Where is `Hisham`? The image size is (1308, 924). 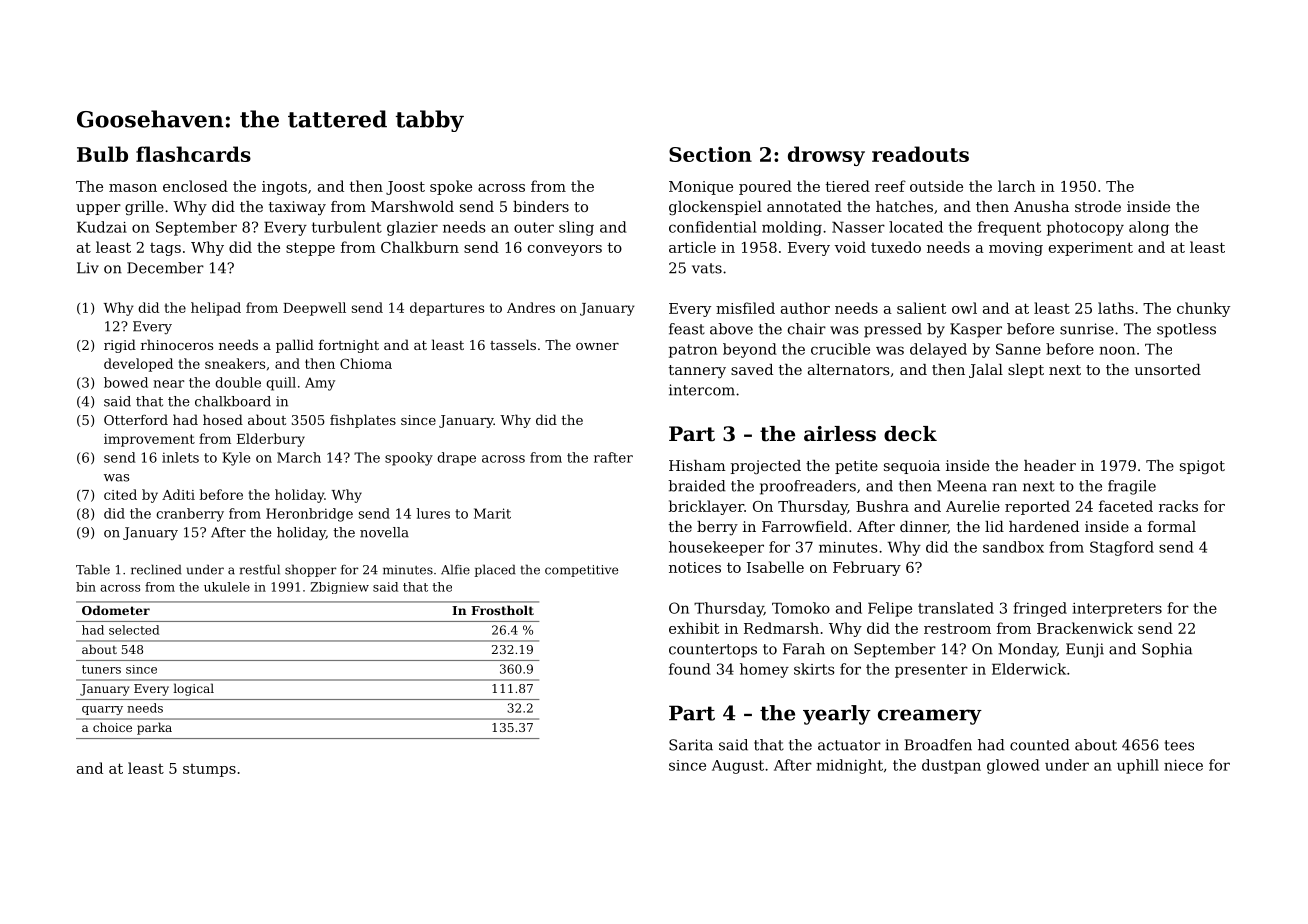
Hisham is located at coordinates (697, 465).
